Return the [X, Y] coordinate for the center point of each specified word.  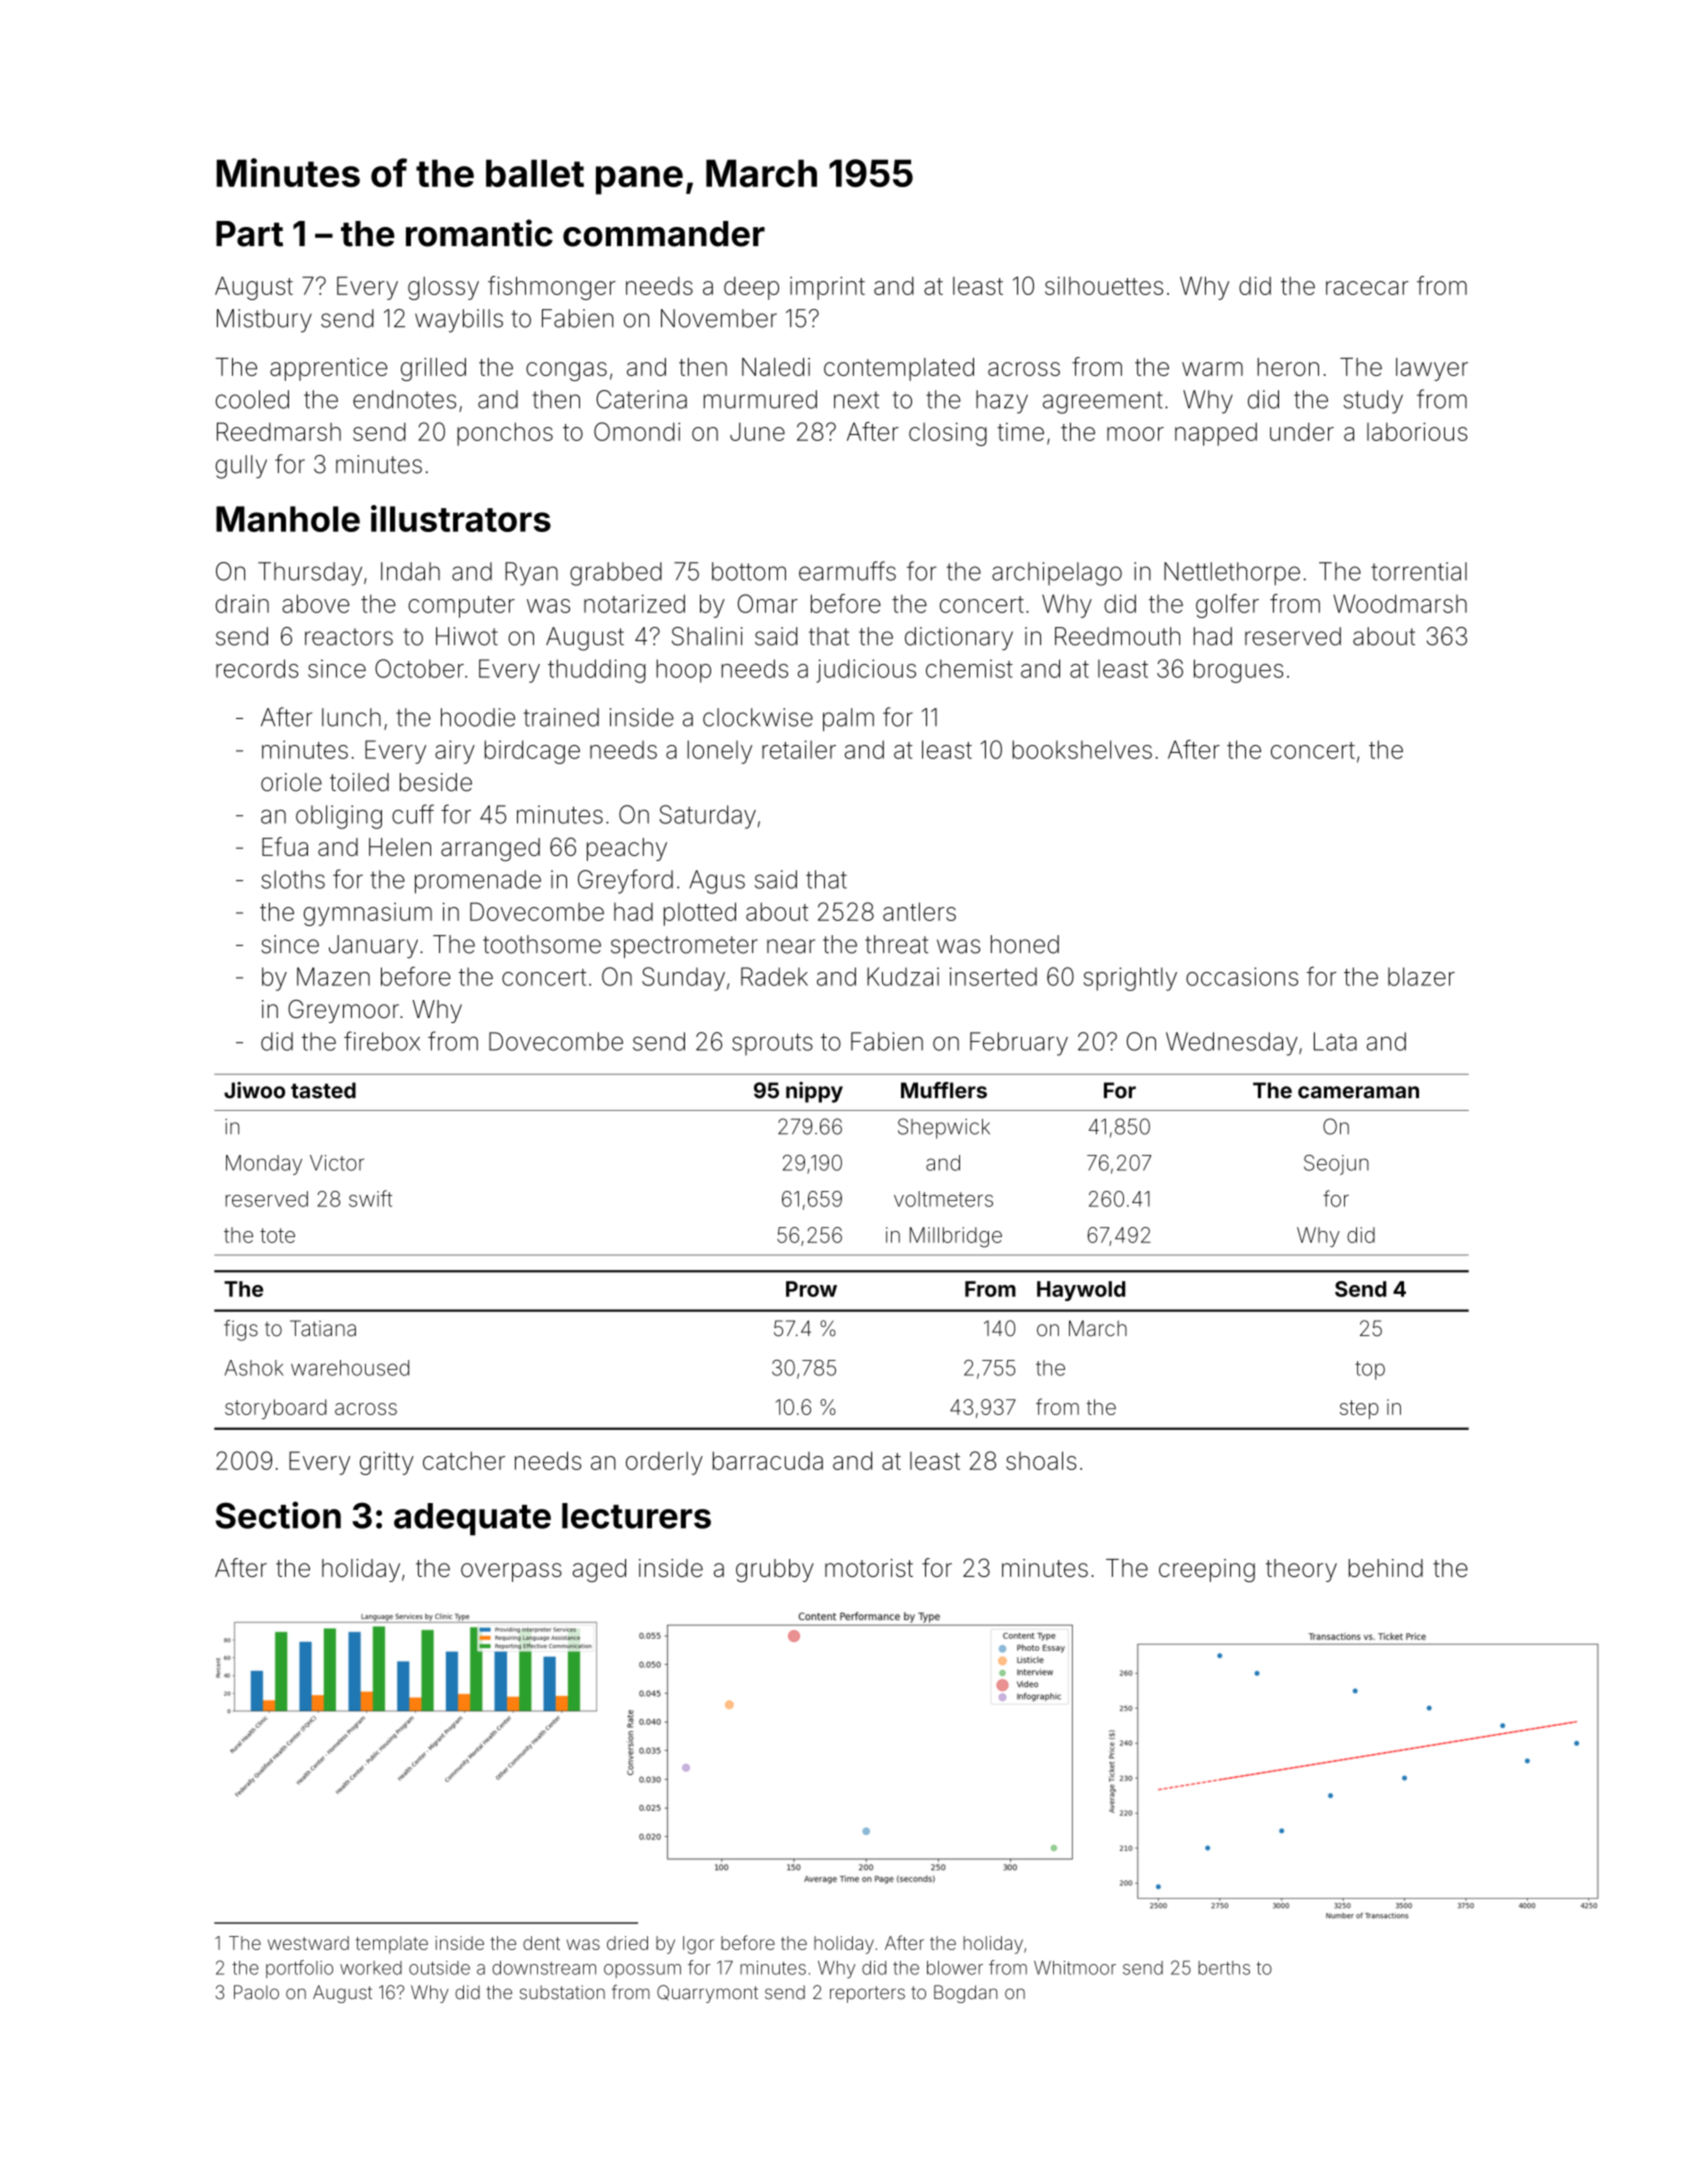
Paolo [256, 1992]
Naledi [776, 367]
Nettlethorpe [1232, 573]
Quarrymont [707, 1994]
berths [1224, 1968]
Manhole [288, 519]
